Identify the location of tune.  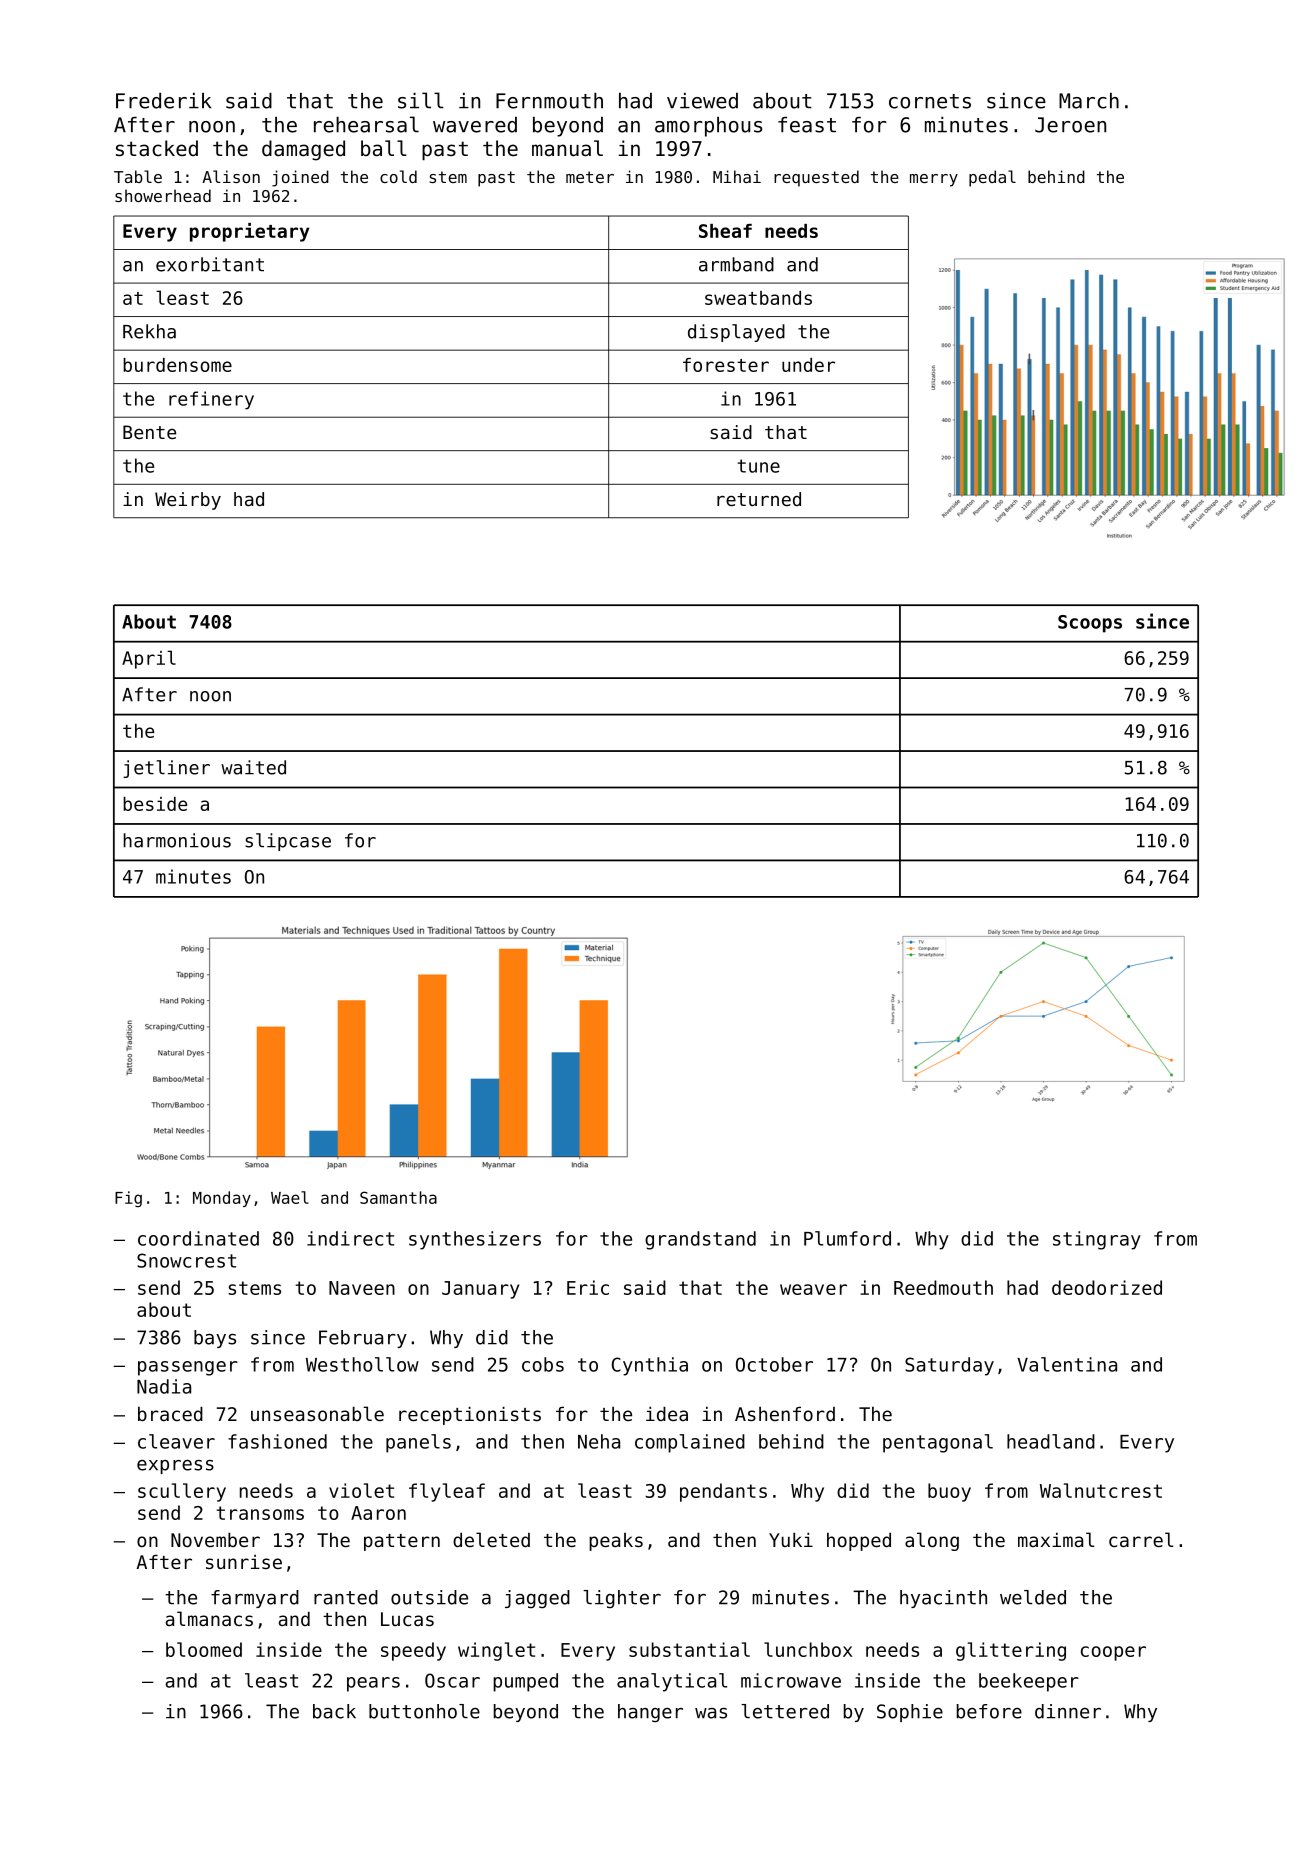
(759, 466).
